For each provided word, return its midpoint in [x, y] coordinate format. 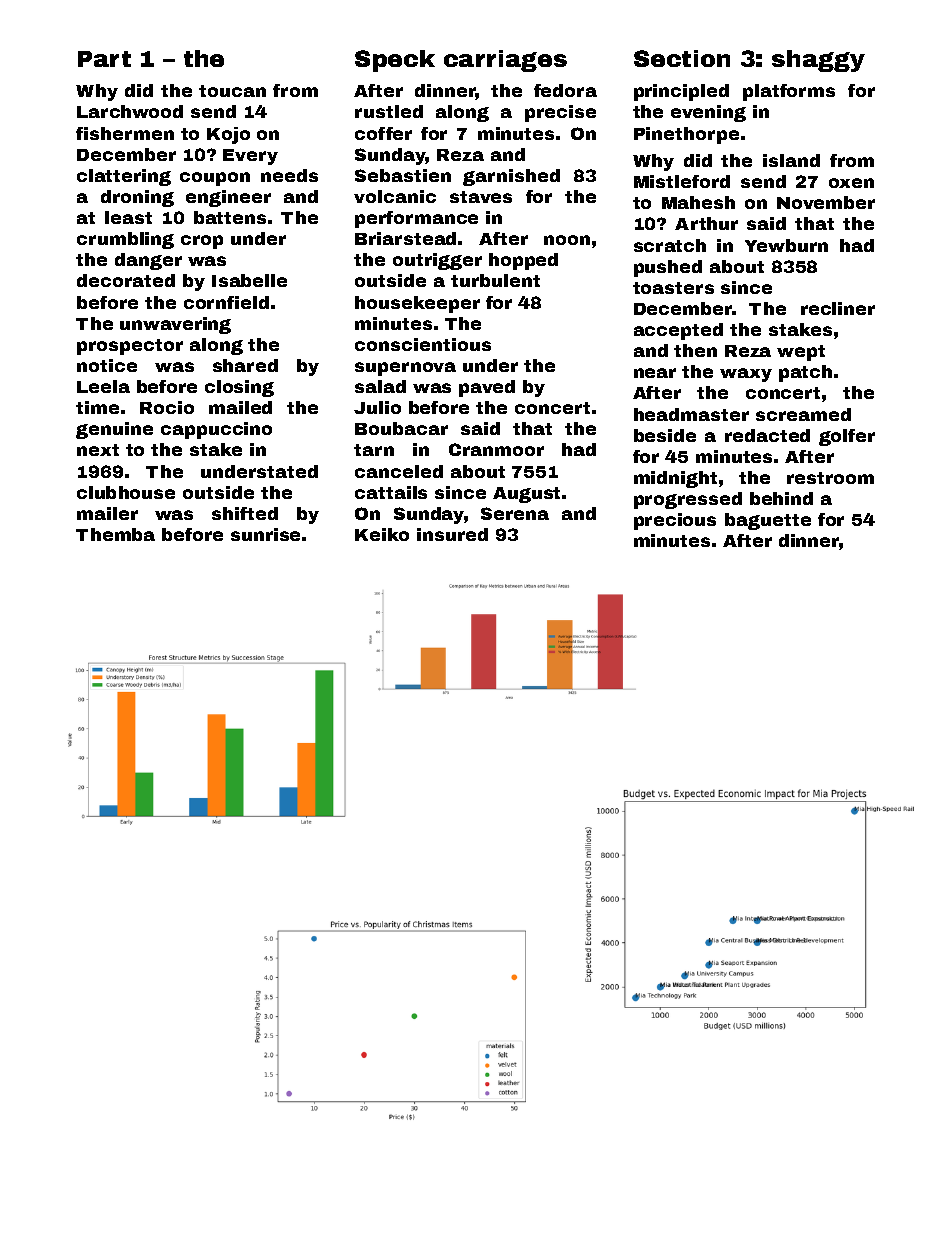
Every [250, 157]
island [791, 160]
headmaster [691, 414]
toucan [232, 91]
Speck [395, 61]
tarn [374, 450]
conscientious [423, 344]
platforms [789, 92]
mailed [240, 407]
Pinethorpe [686, 135]
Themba [115, 534]
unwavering [175, 325]
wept [801, 353]
